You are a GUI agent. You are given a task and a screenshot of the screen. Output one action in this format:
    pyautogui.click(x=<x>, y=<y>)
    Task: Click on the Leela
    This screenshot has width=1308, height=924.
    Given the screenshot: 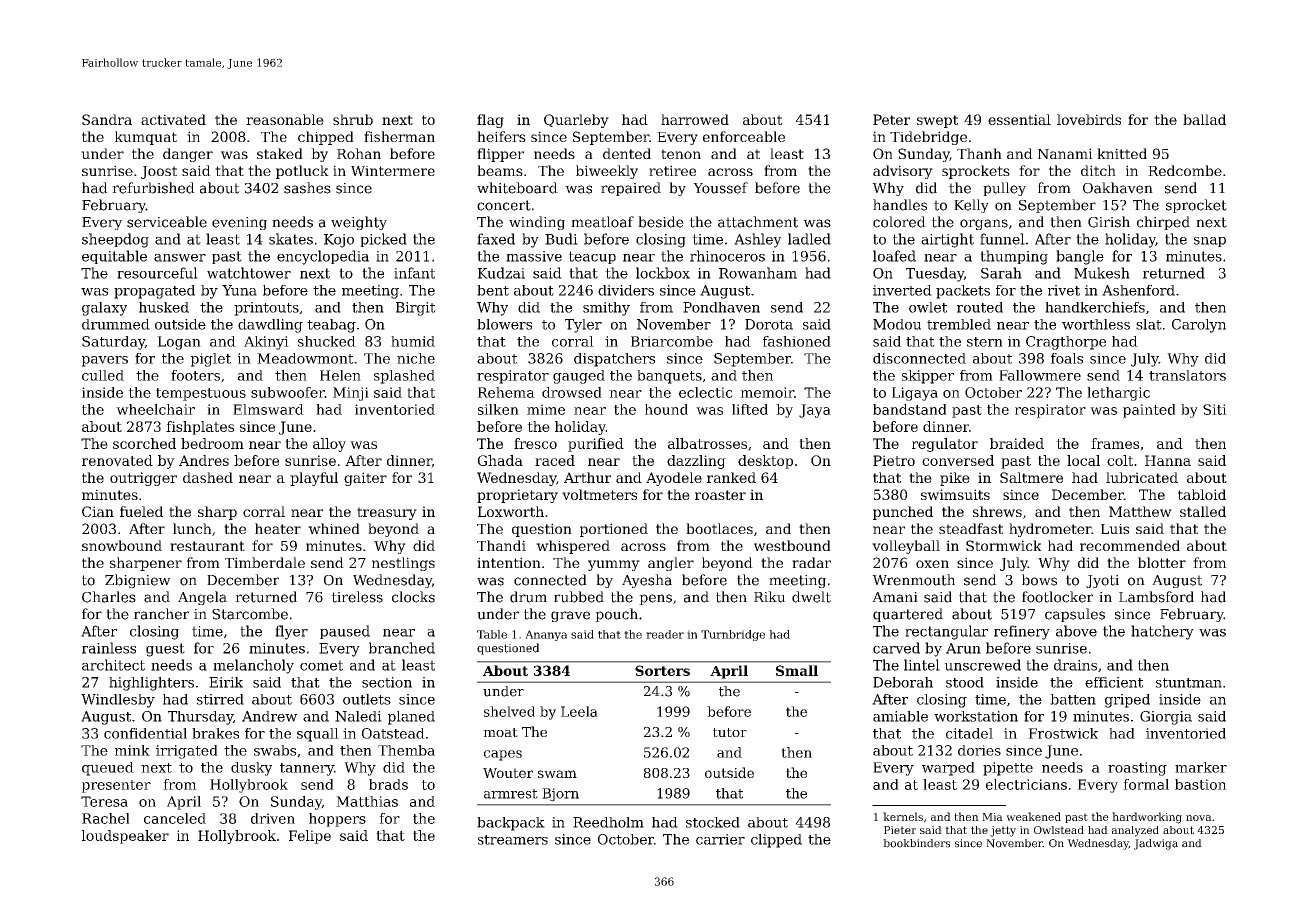 What is the action you would take?
    pyautogui.click(x=579, y=711)
